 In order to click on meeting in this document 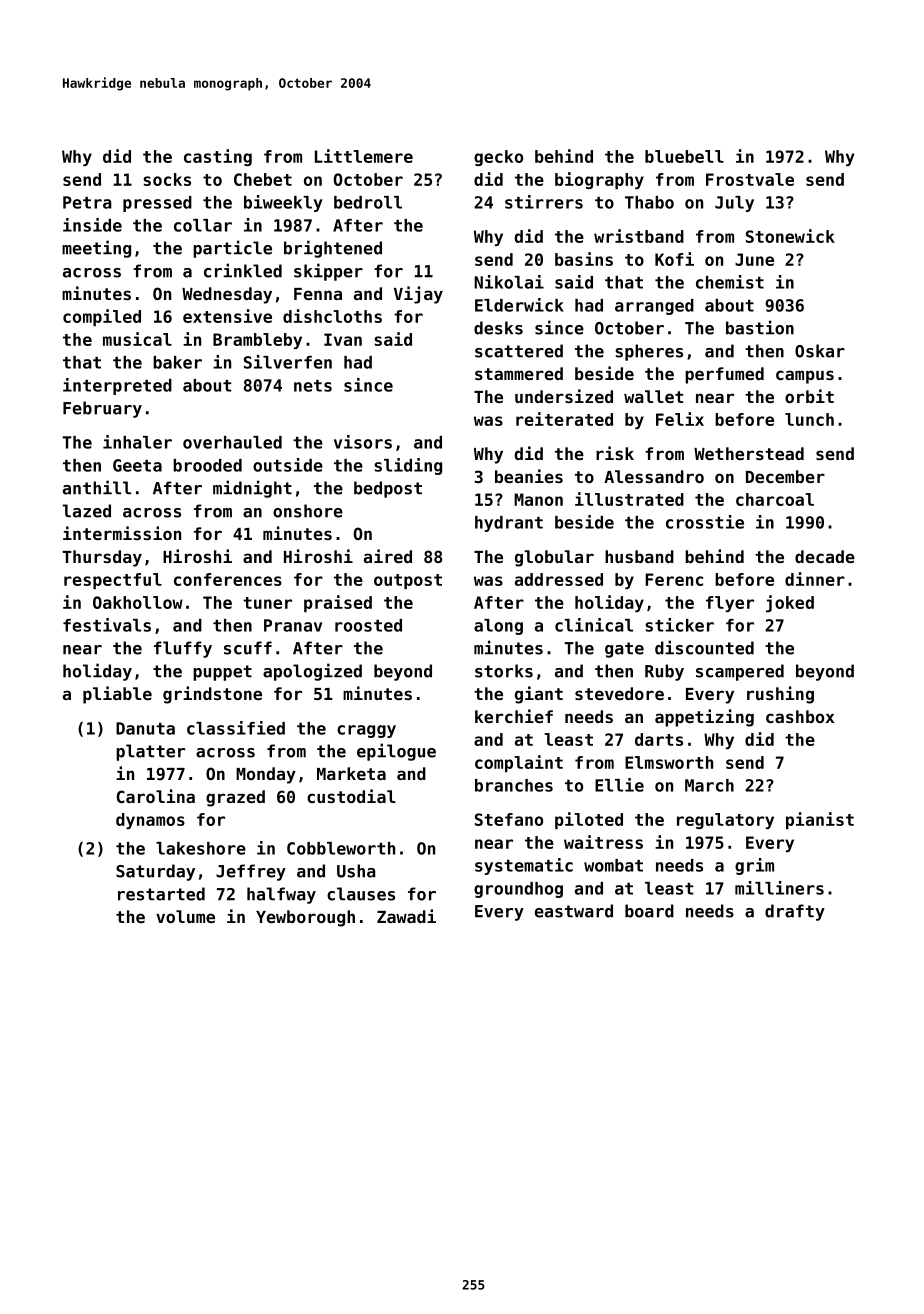, I will do `click(96, 249)`.
